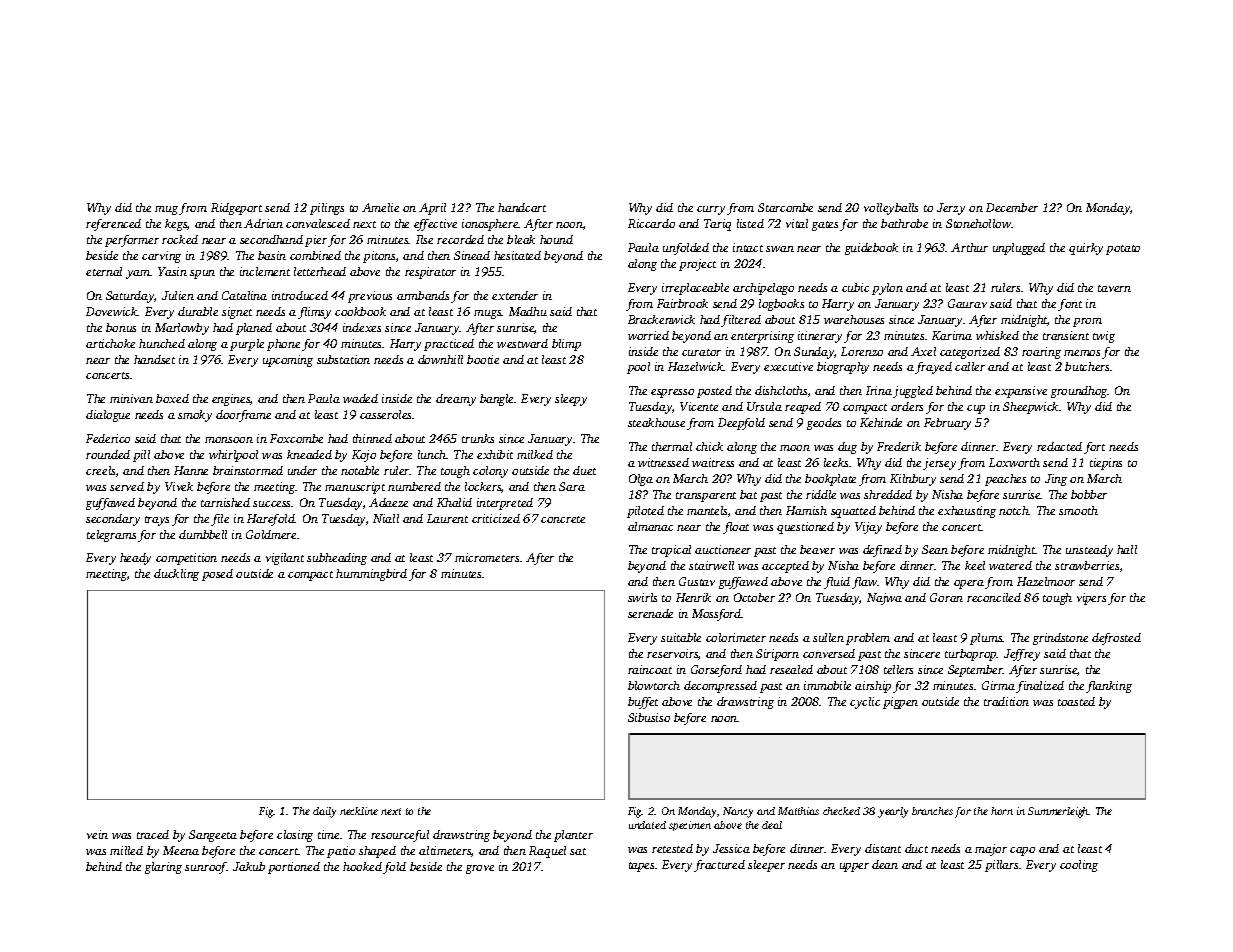 The height and width of the page is (952, 1233). I want to click on Hazelwick, so click(696, 366).
